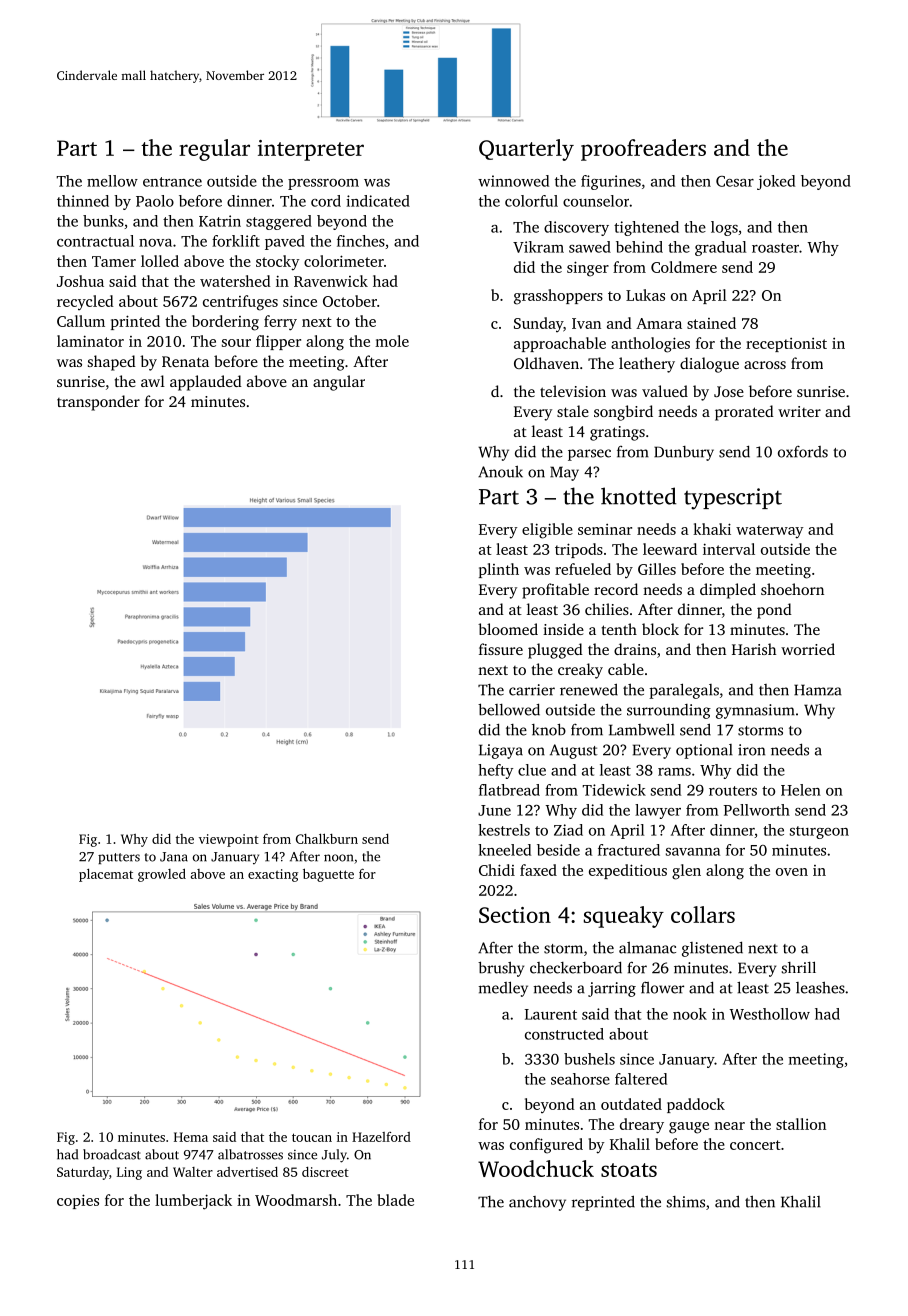 This screenshot has width=908, height=1316. I want to click on Lukas, so click(645, 295).
